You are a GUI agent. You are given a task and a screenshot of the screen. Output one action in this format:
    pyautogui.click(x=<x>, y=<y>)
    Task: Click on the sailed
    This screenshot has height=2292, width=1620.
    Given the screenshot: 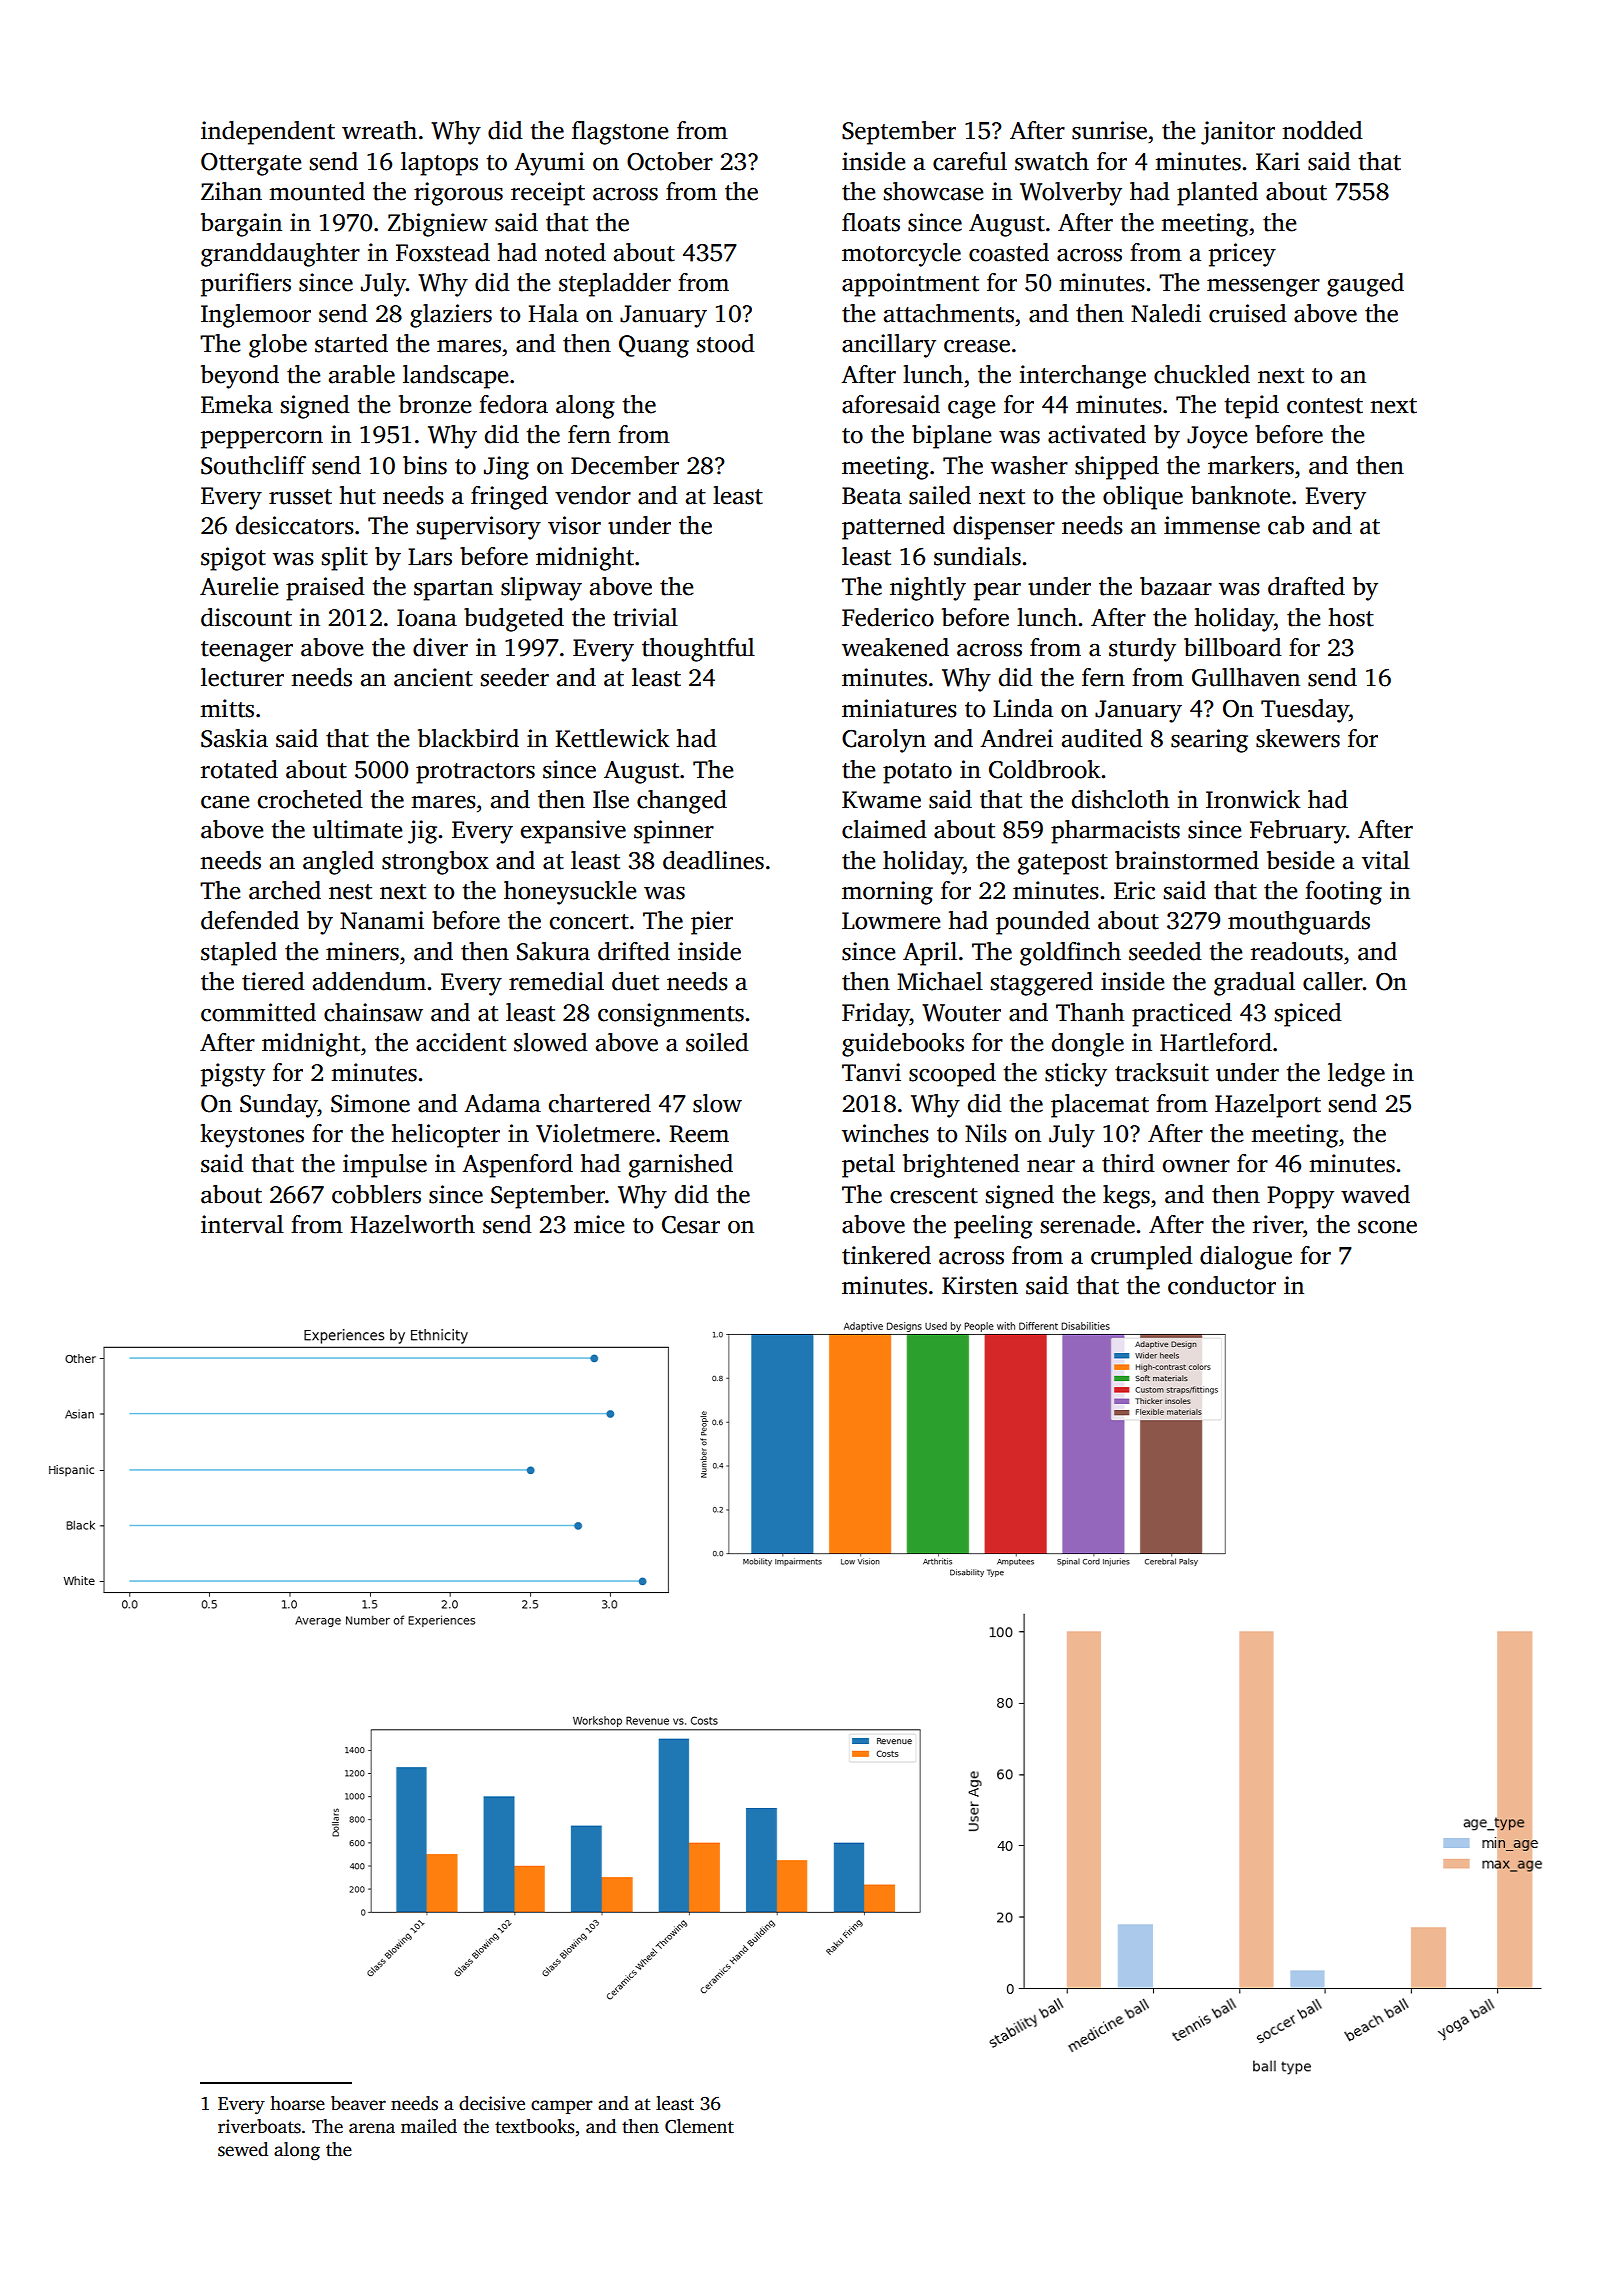 What is the action you would take?
    pyautogui.click(x=940, y=495)
